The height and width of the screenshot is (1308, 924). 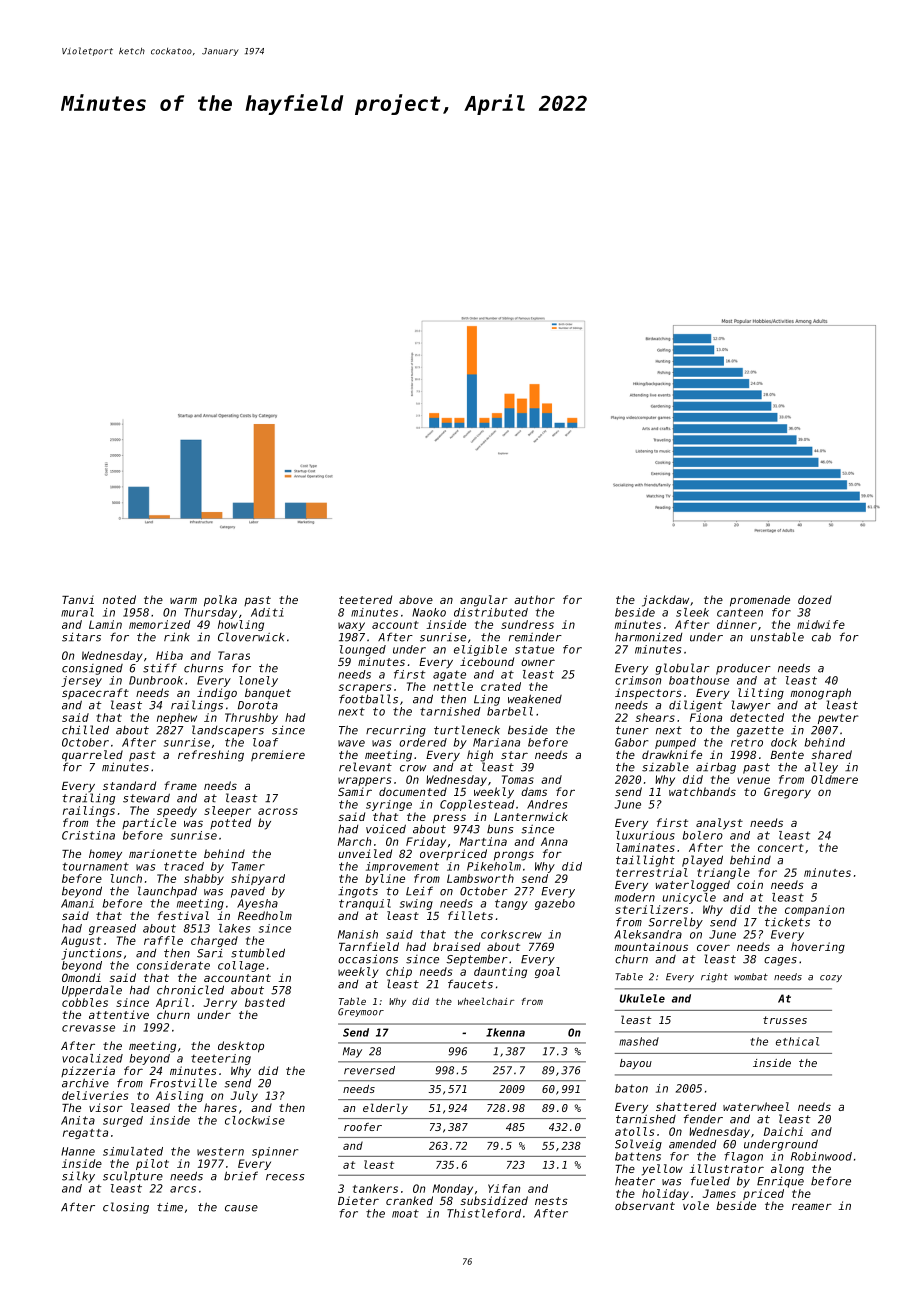 I want to click on Upperdale, so click(x=92, y=991).
